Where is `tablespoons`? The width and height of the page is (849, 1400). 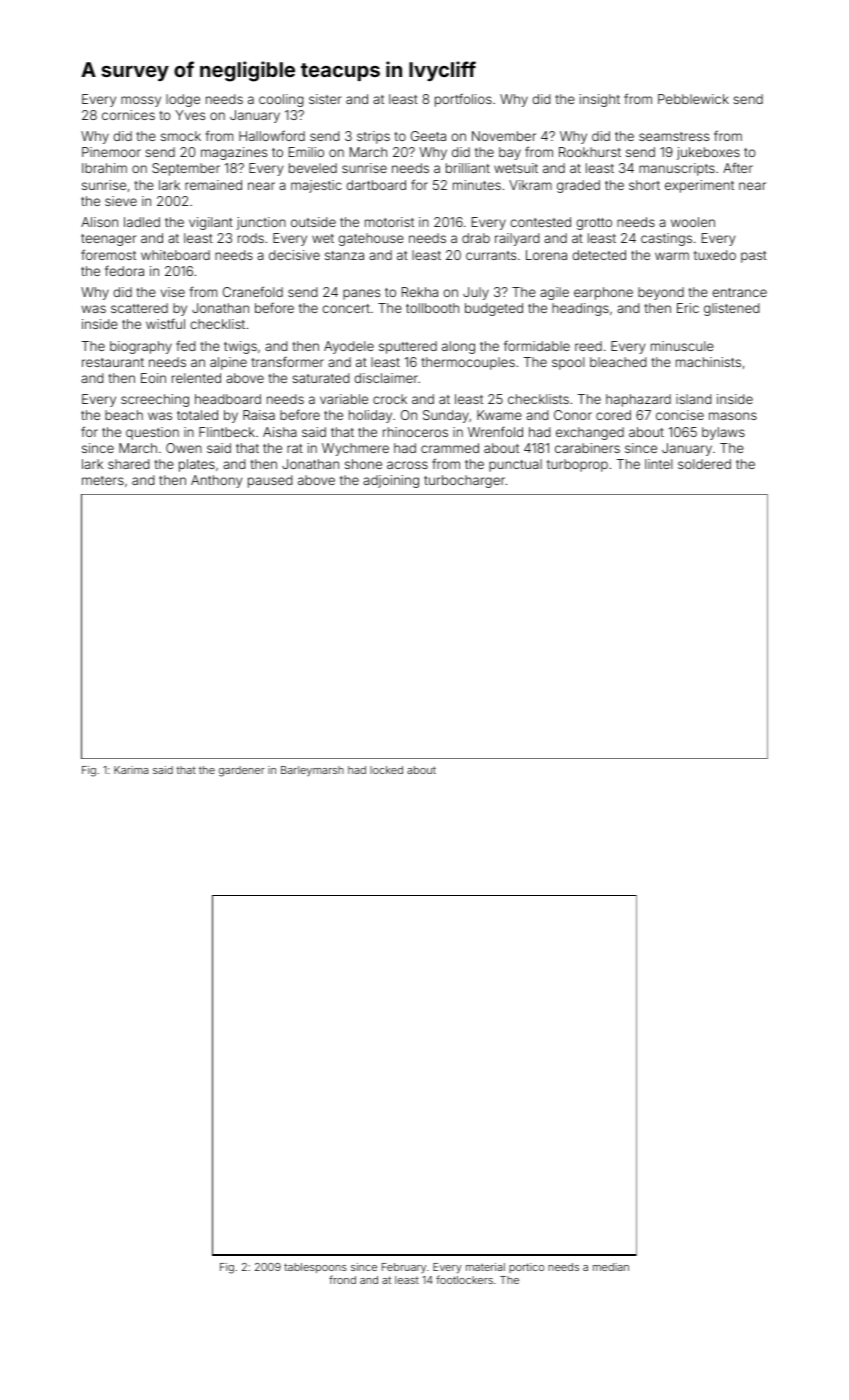 tablespoons is located at coordinates (315, 1268).
